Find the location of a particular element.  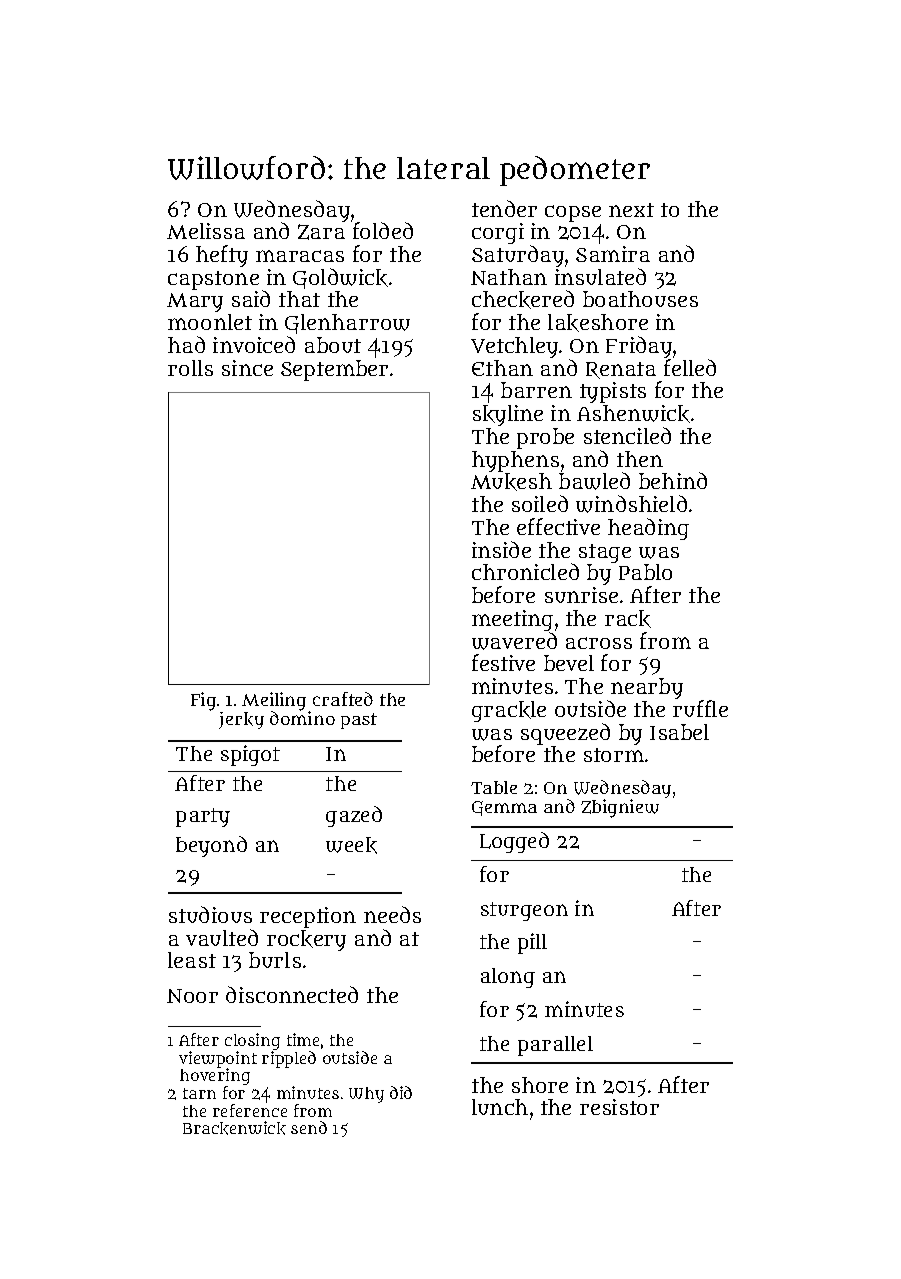

reference is located at coordinates (250, 1110).
